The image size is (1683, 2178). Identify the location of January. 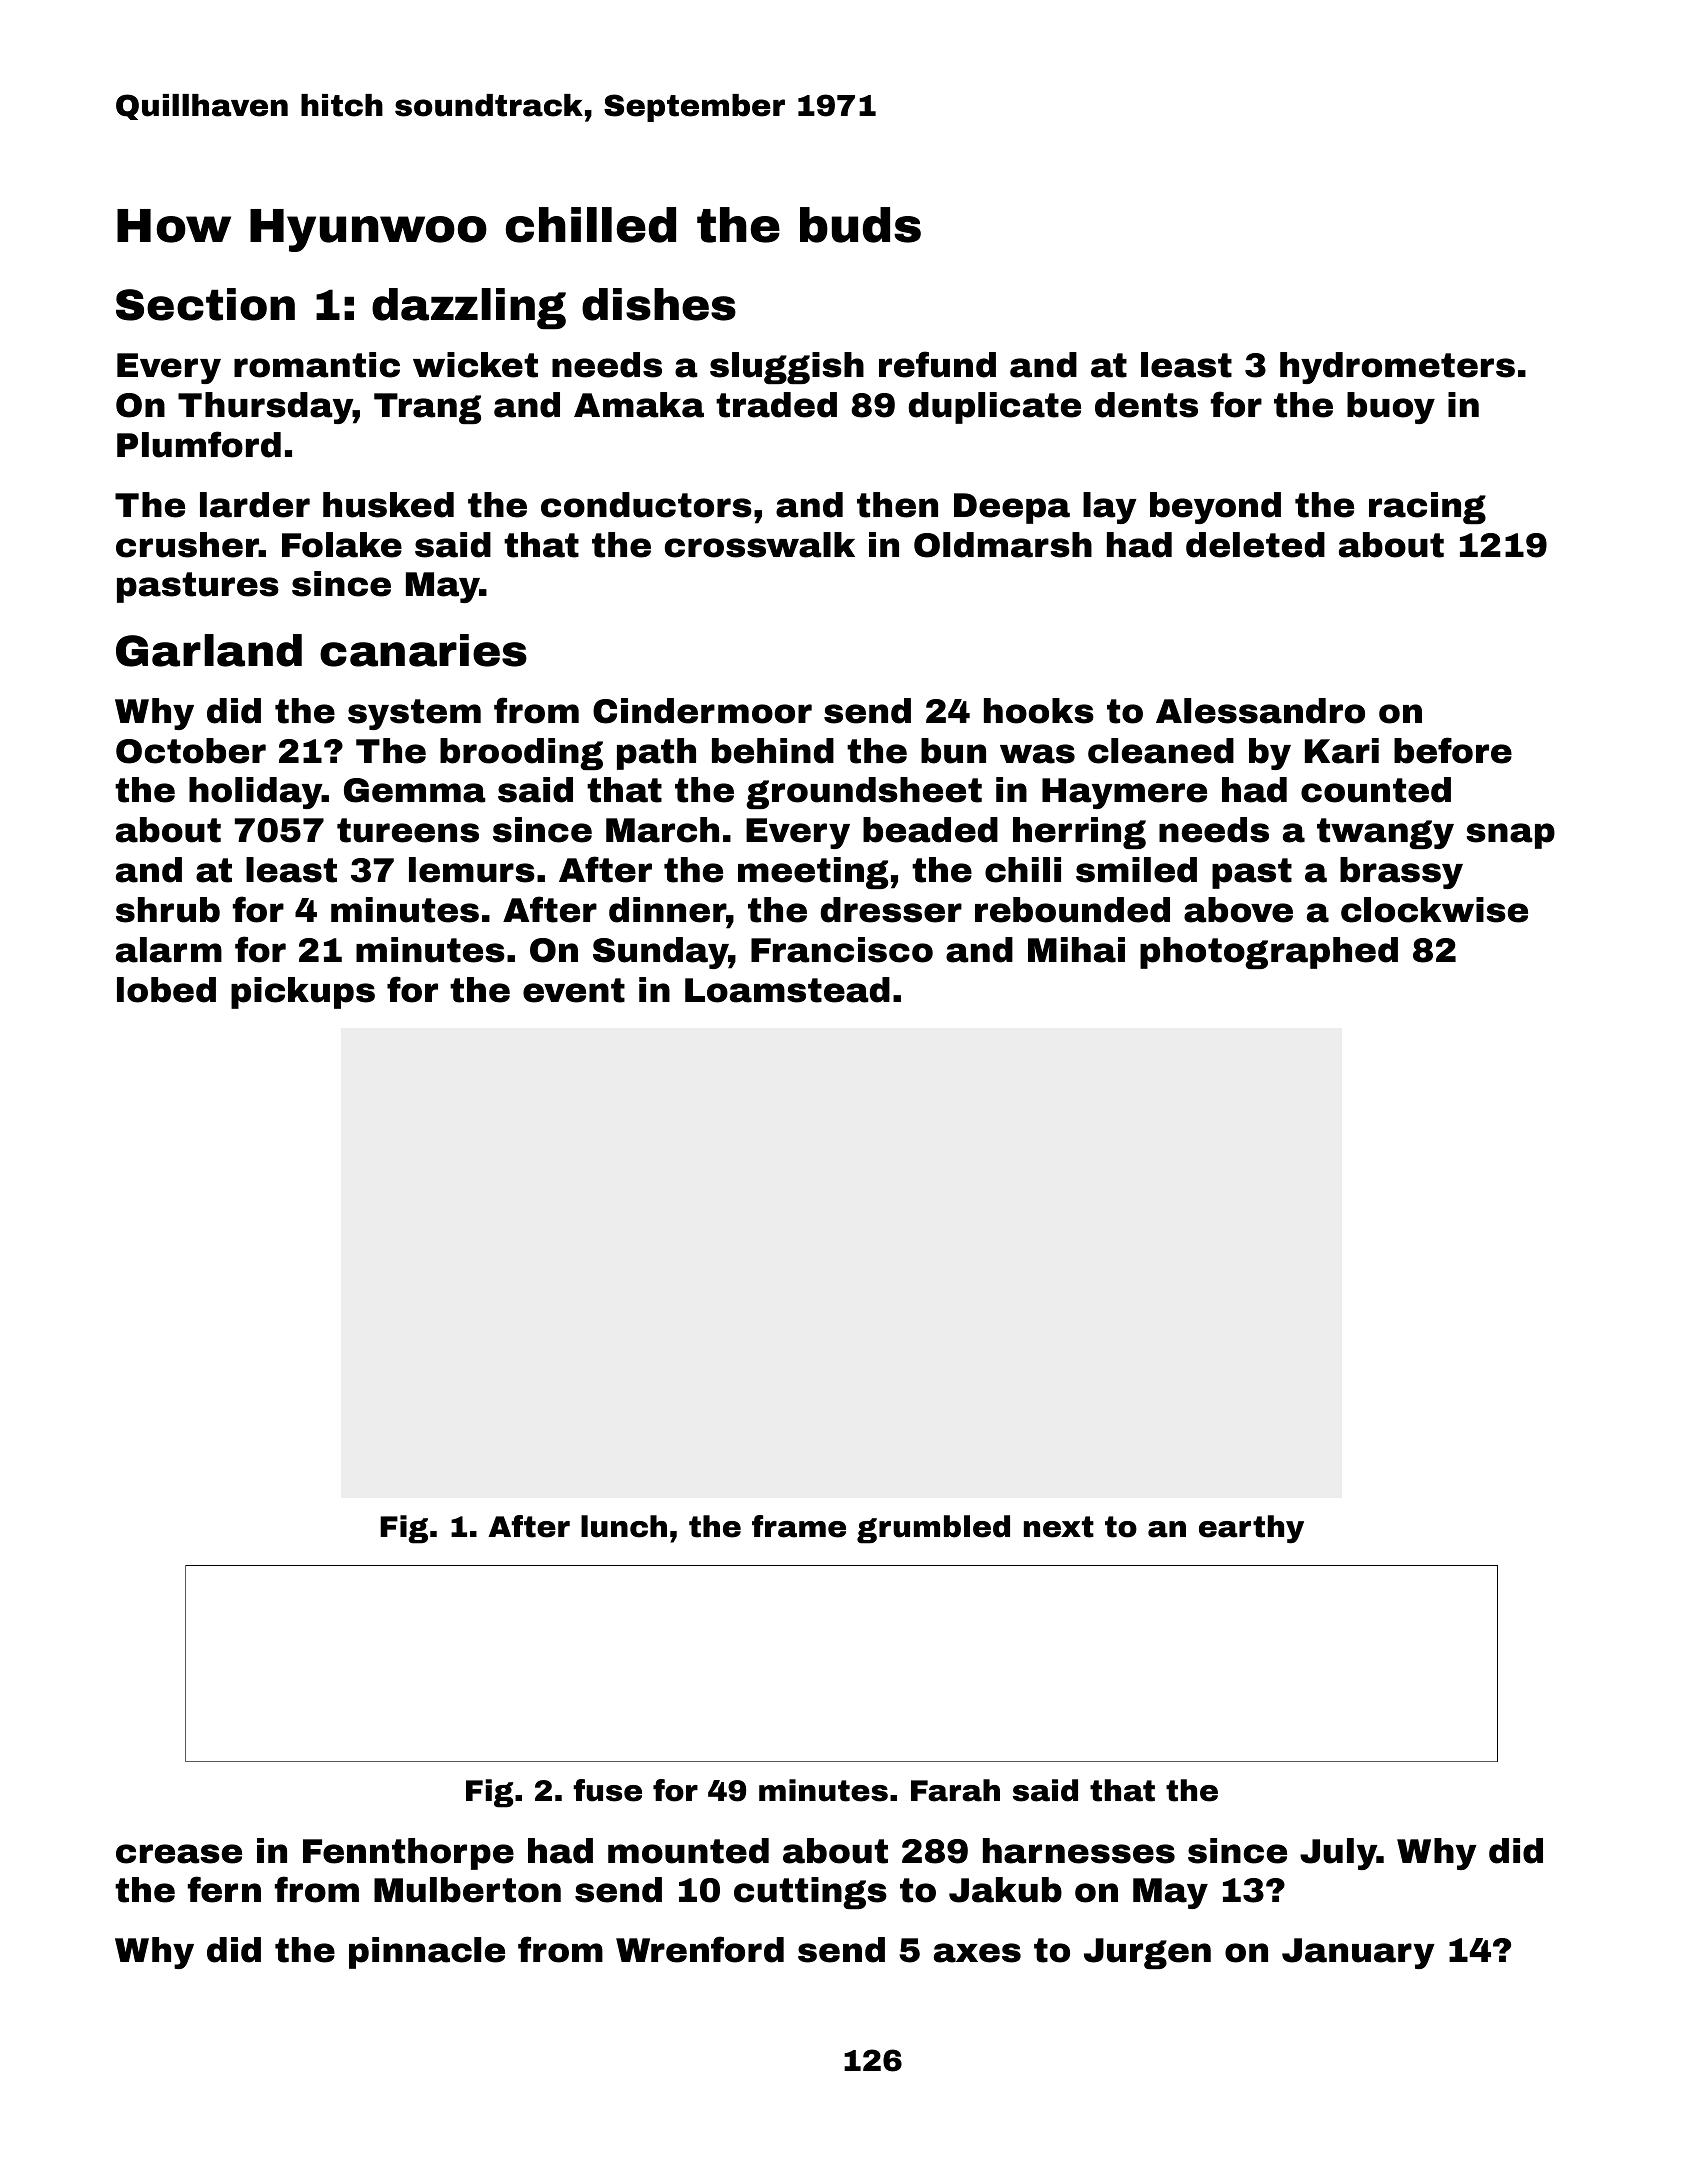
(1358, 1953).
